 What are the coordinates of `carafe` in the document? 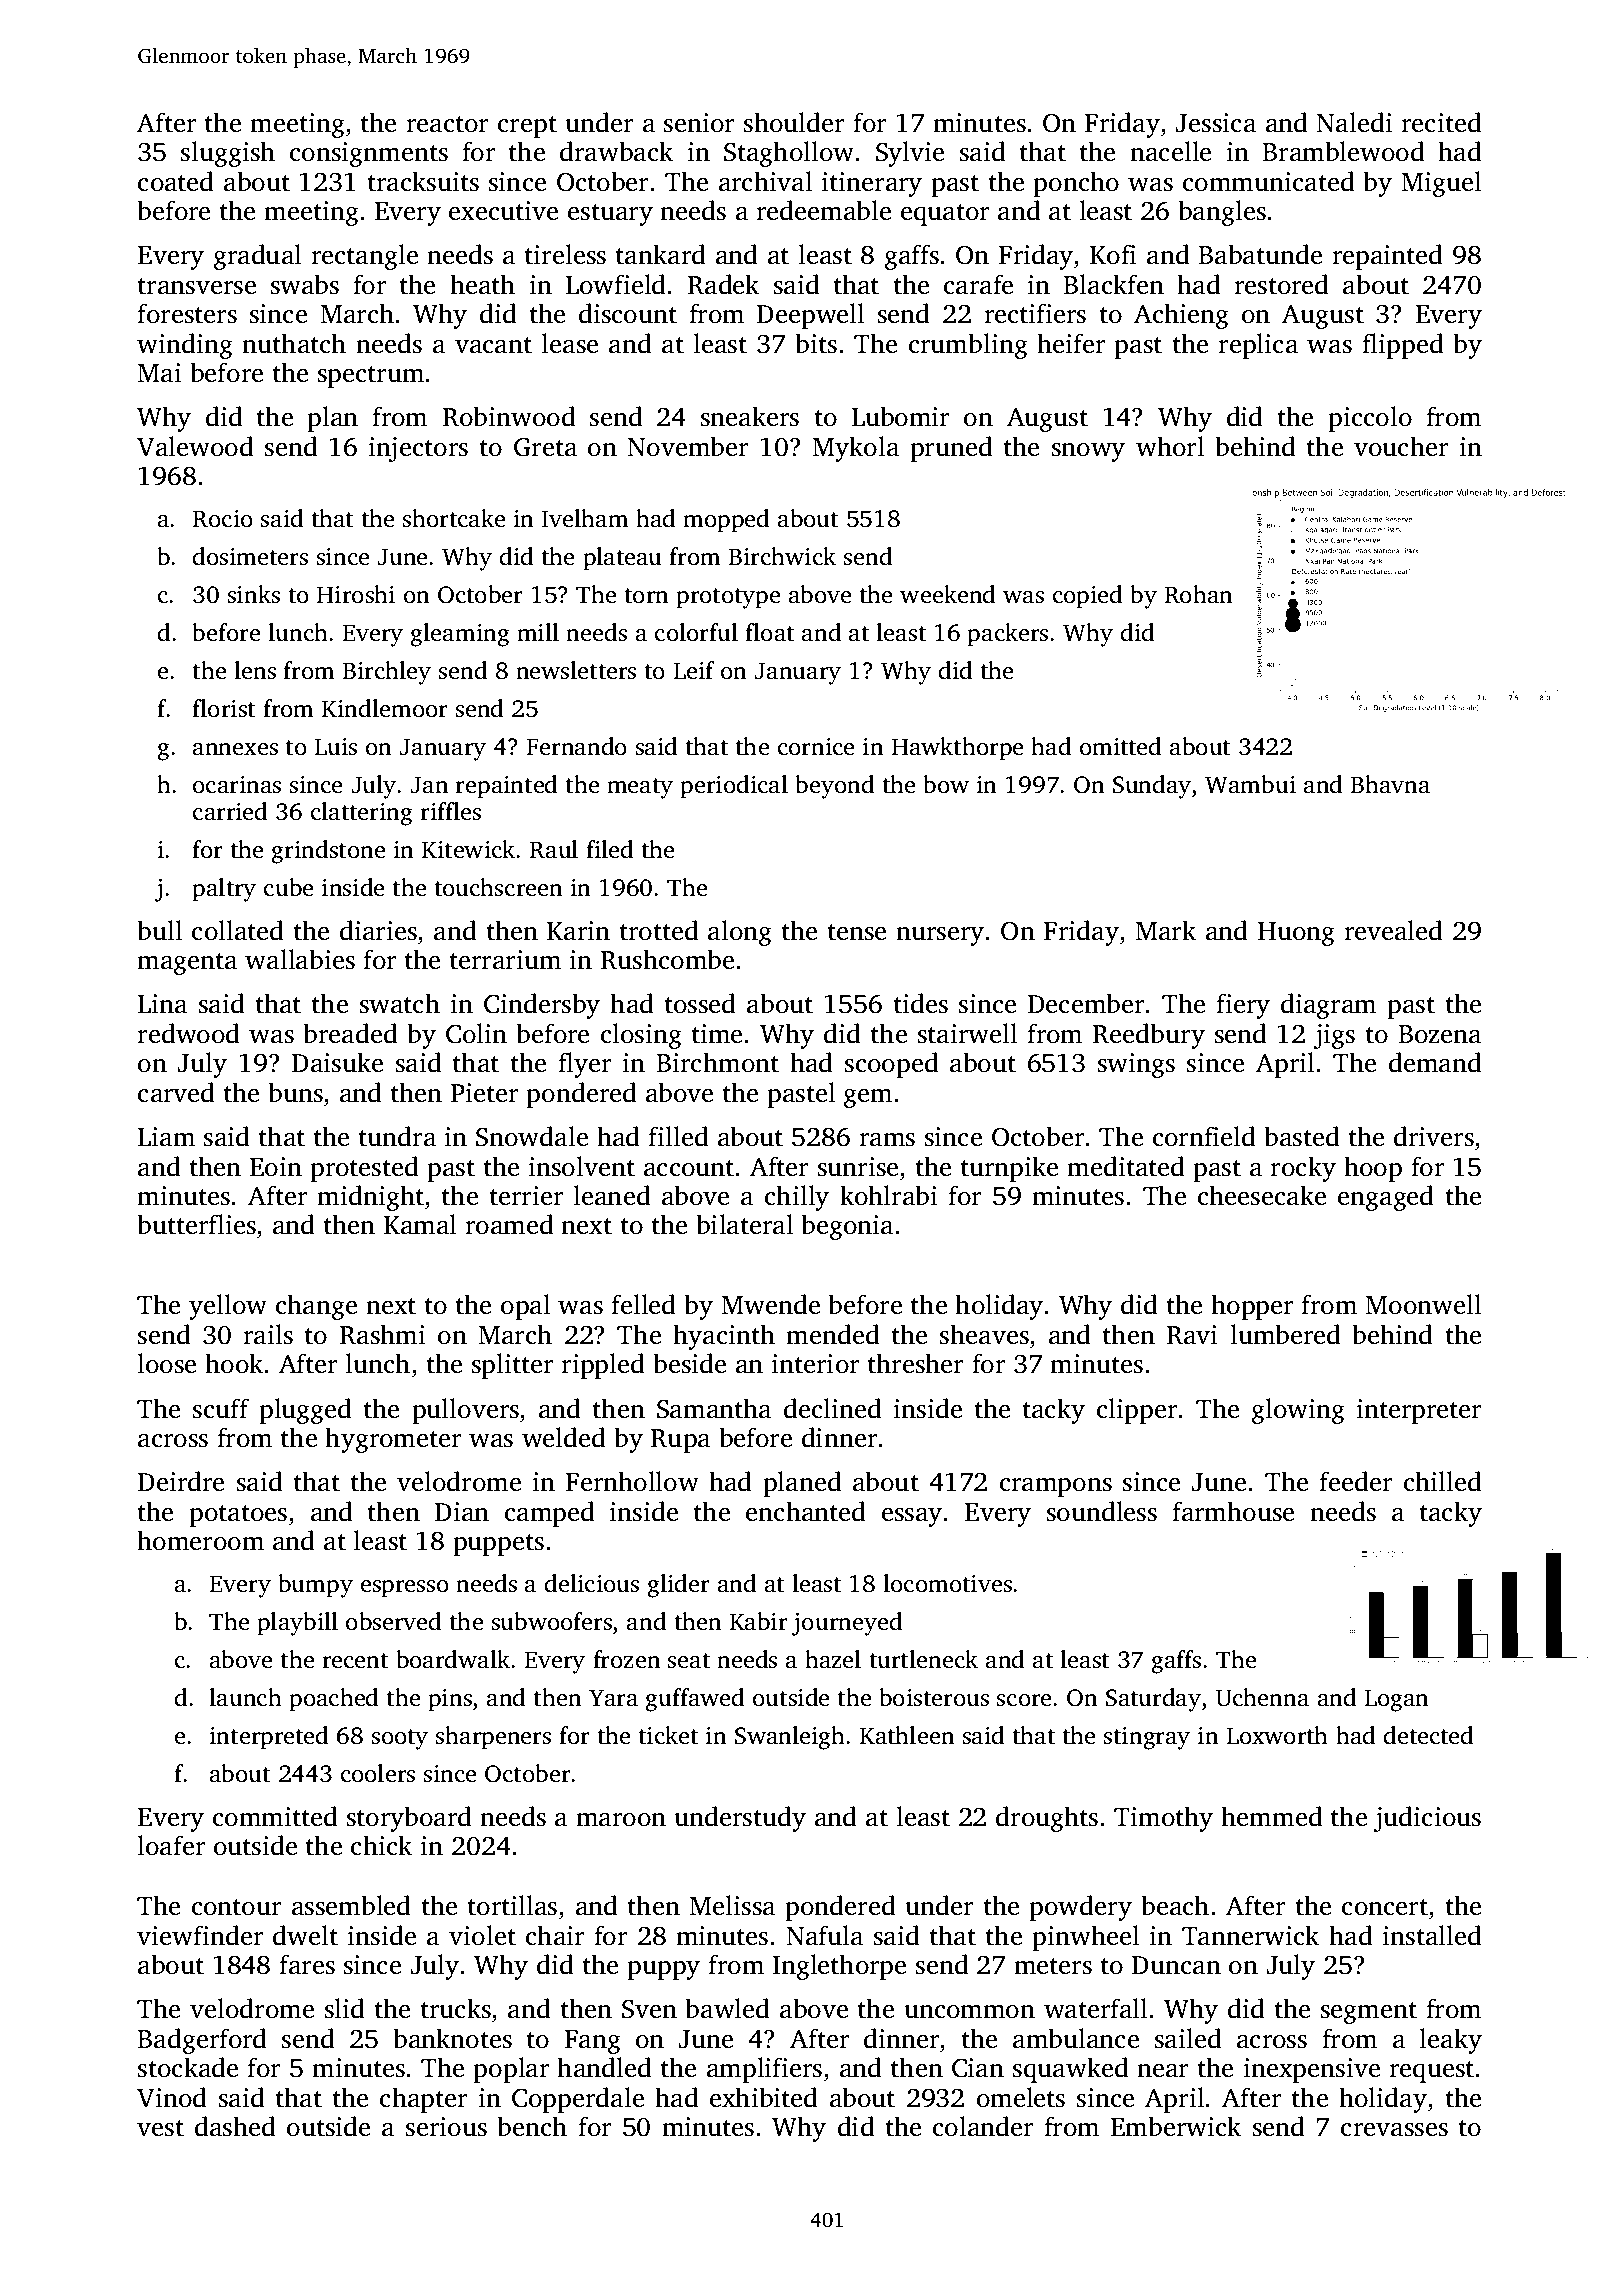 It's located at (978, 284).
